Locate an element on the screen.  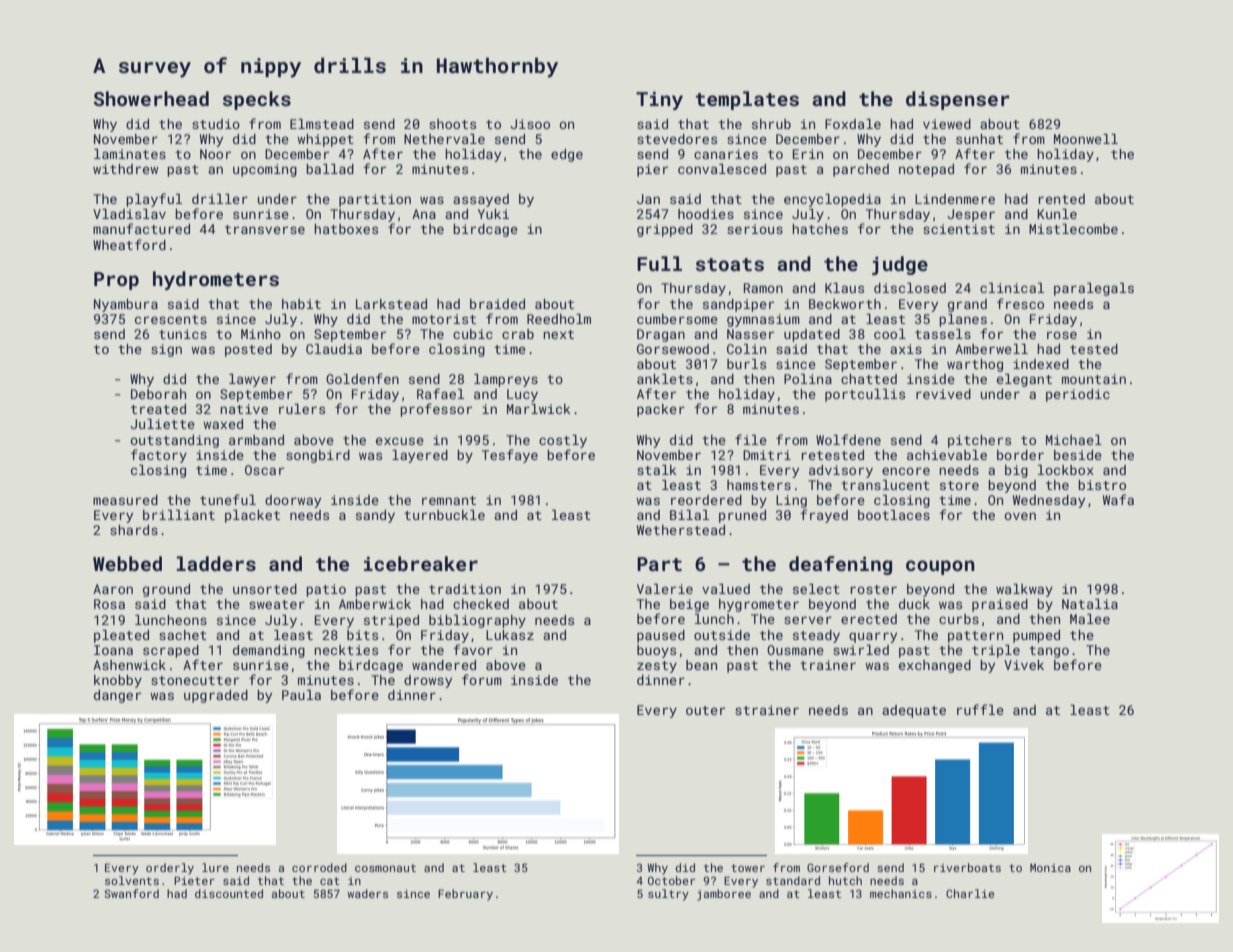
Jisoo is located at coordinates (530, 124).
